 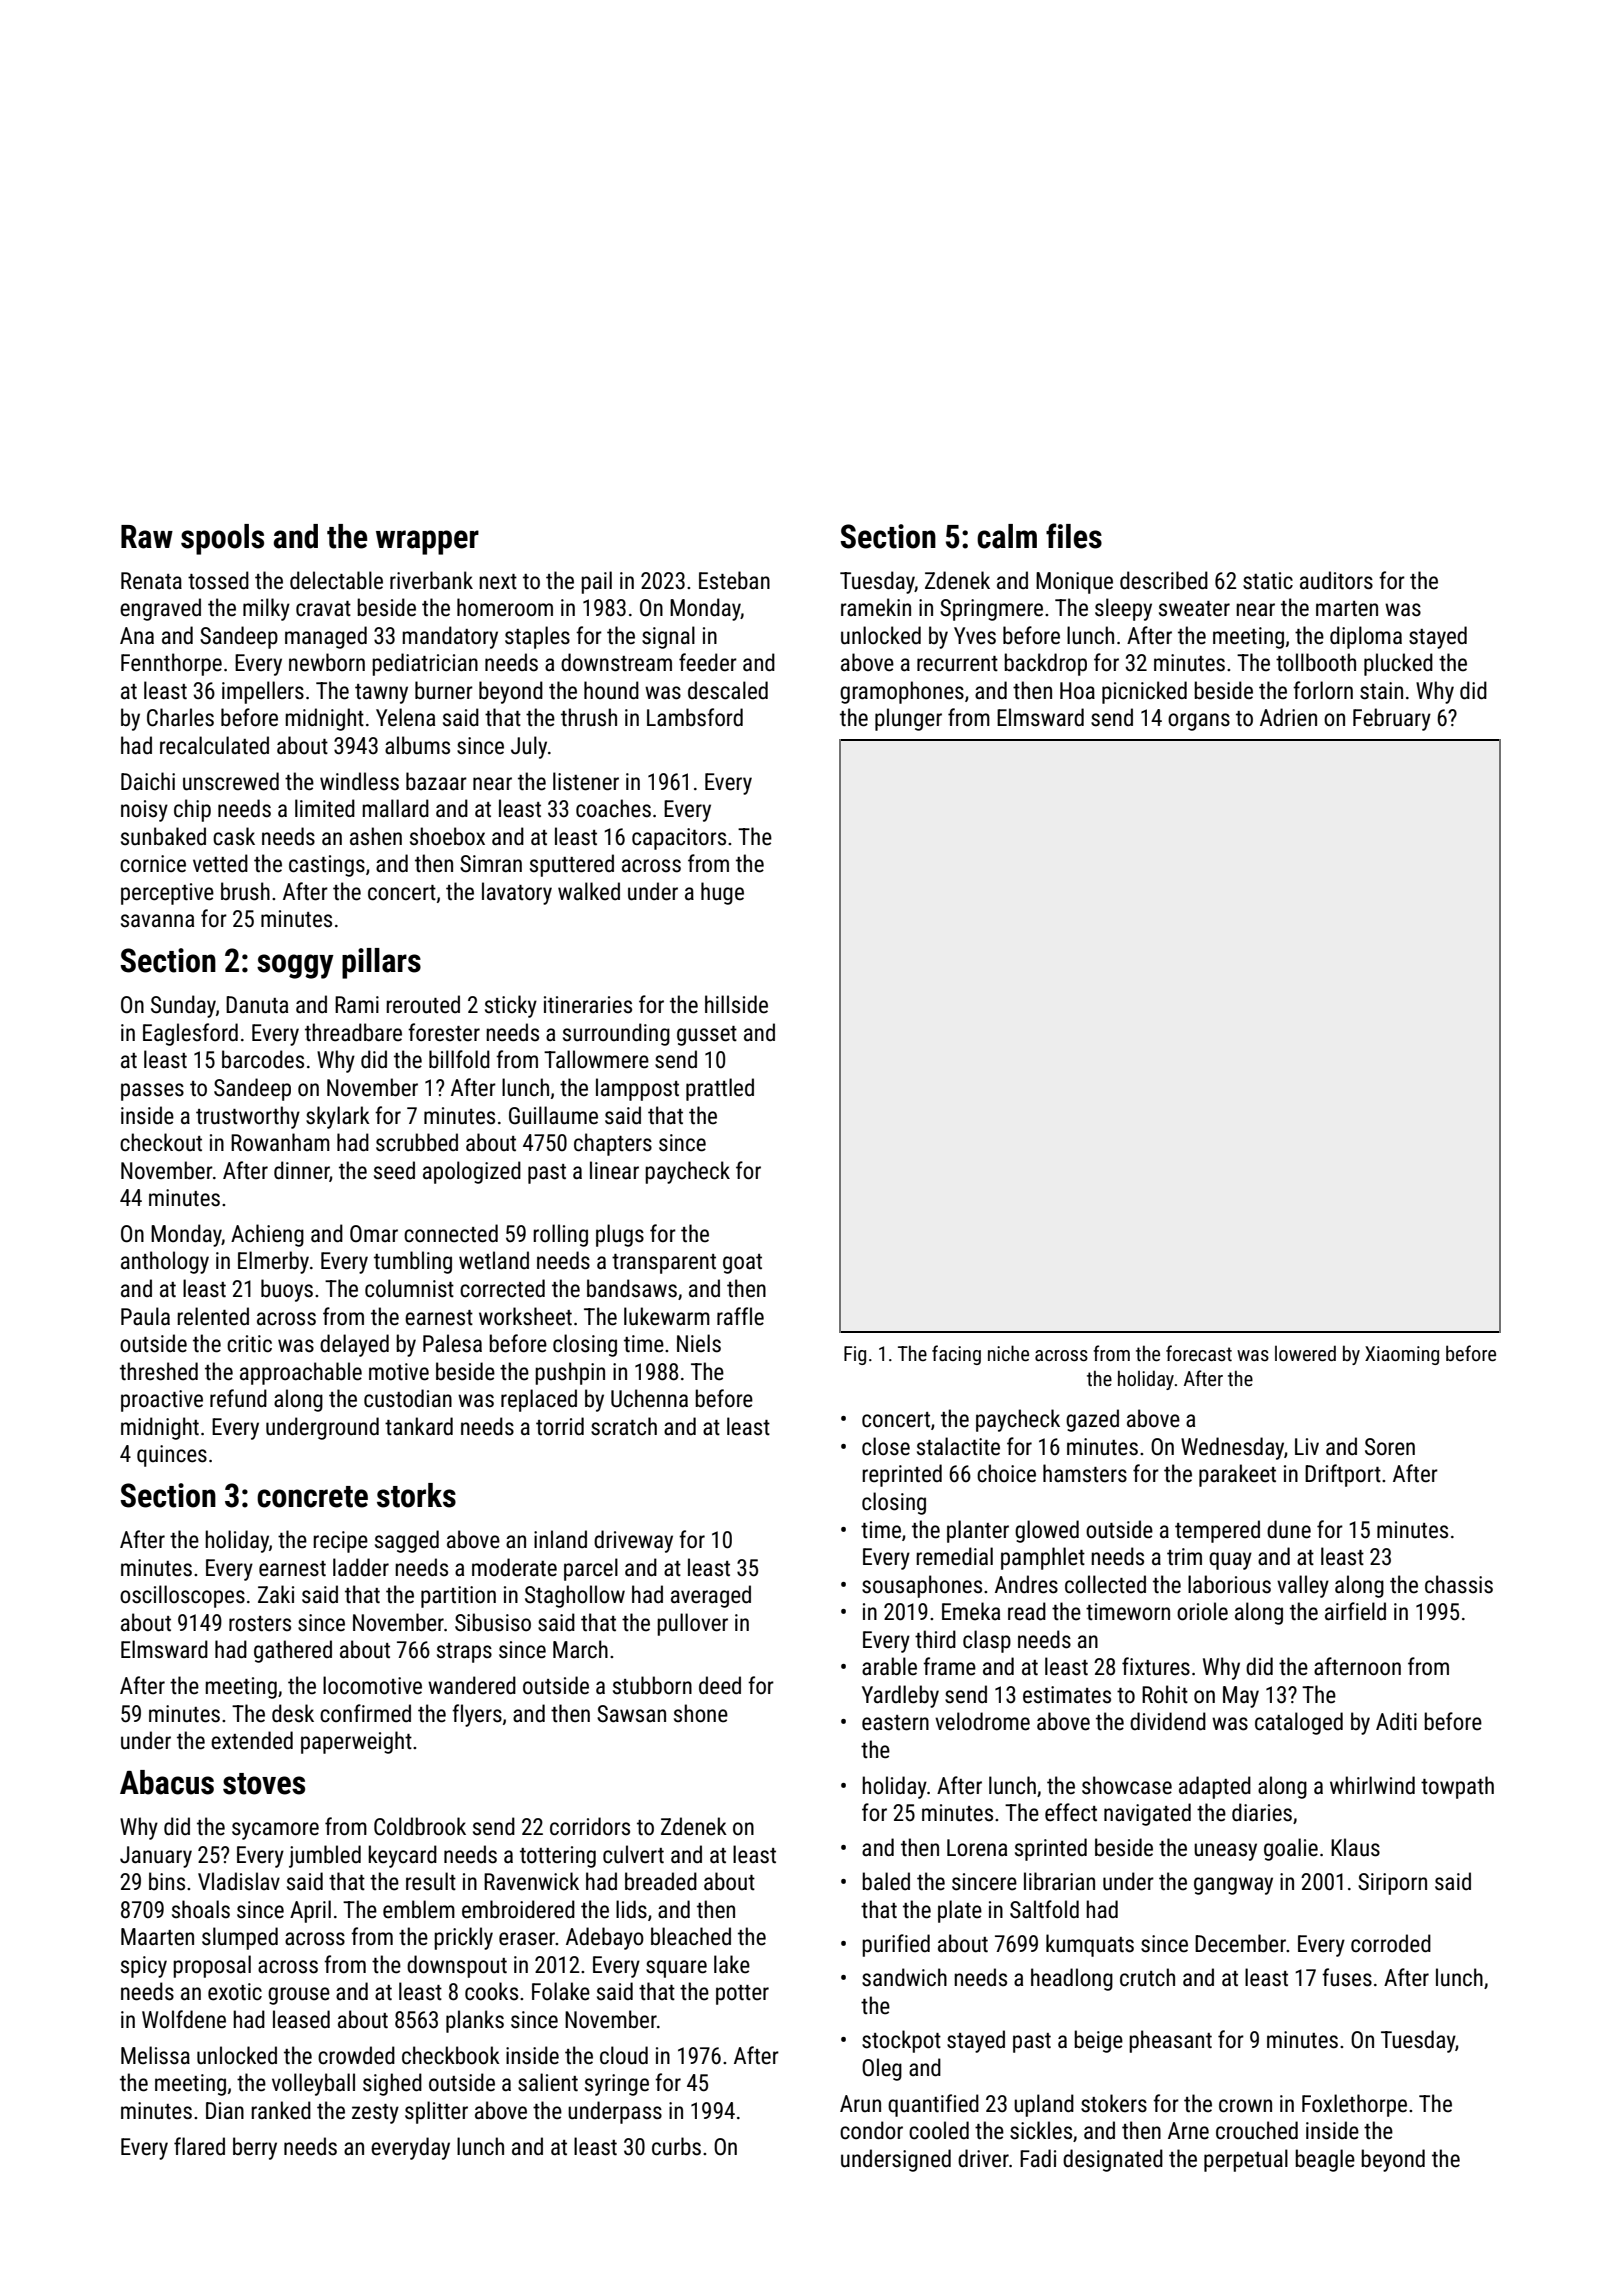 What do you see at coordinates (1199, 722) in the page?
I see `organs` at bounding box center [1199, 722].
